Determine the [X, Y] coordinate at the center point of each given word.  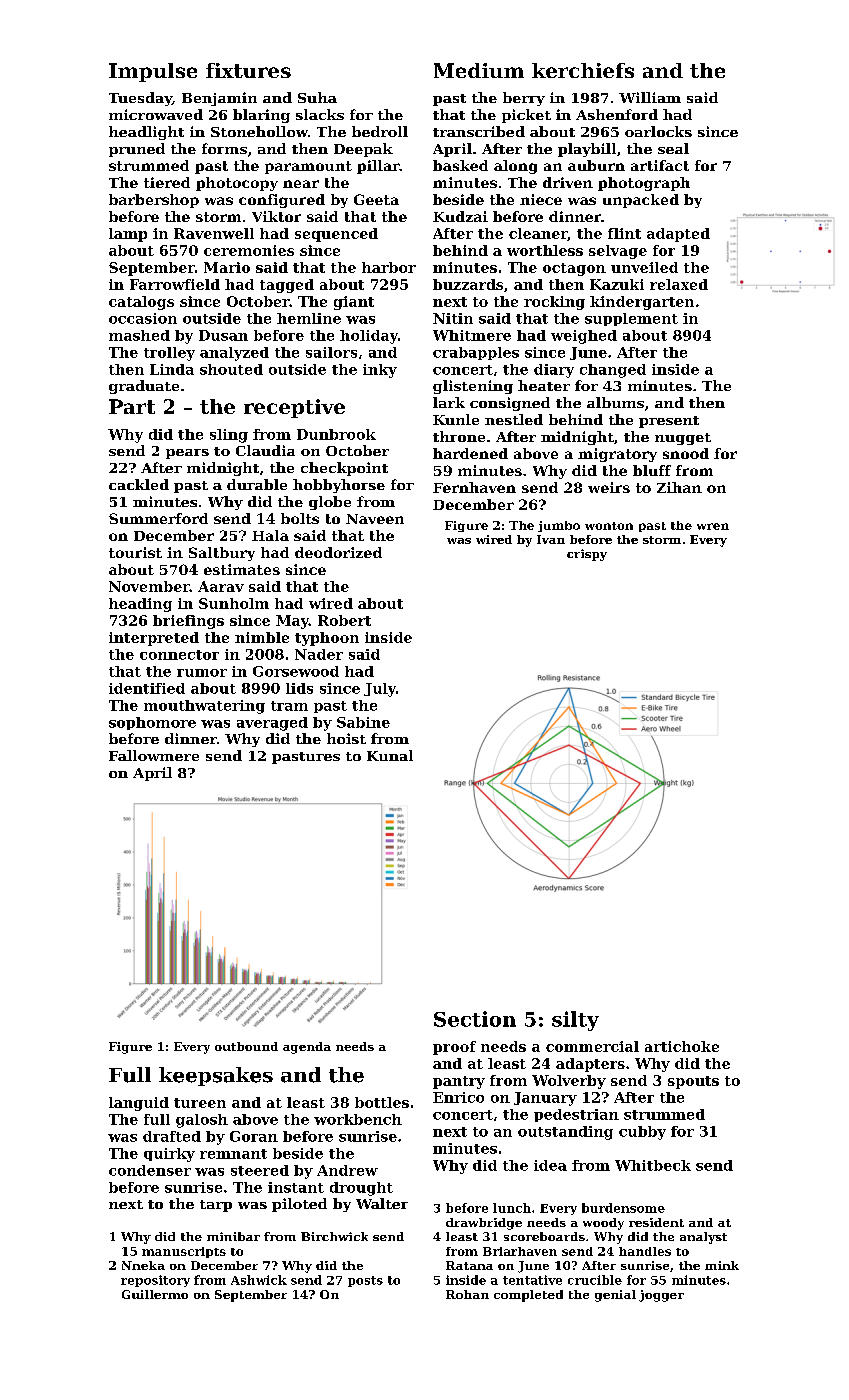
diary [554, 371]
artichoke [682, 1046]
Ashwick [259, 1280]
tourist [135, 552]
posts [365, 1281]
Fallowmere [154, 755]
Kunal [390, 755]
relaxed [679, 284]
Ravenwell [214, 233]
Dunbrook [336, 434]
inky [380, 371]
